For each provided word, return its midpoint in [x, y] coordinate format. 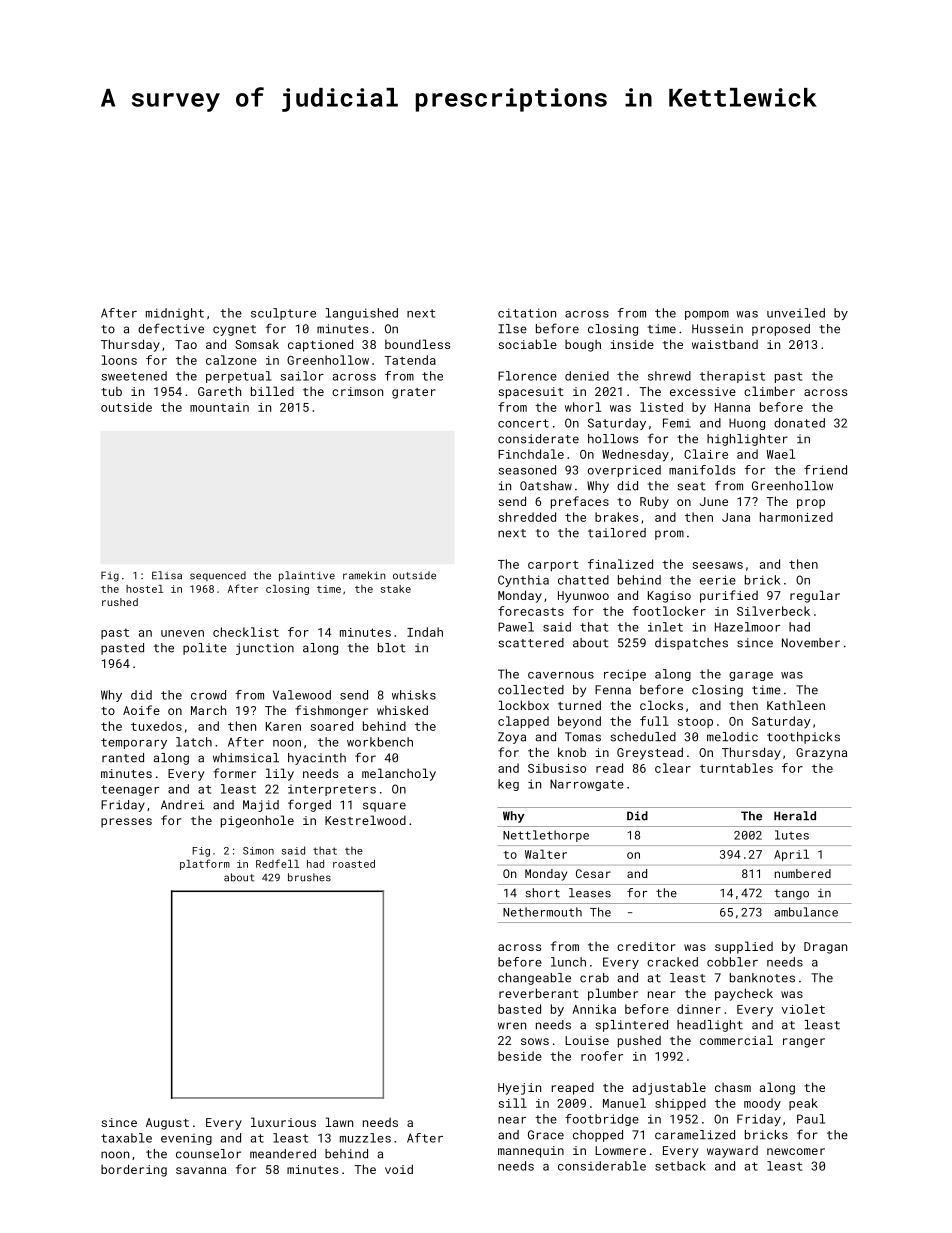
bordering [134, 1170]
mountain [219, 407]
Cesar [593, 873]
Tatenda [410, 360]
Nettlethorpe [546, 836]
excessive [703, 391]
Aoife [141, 710]
